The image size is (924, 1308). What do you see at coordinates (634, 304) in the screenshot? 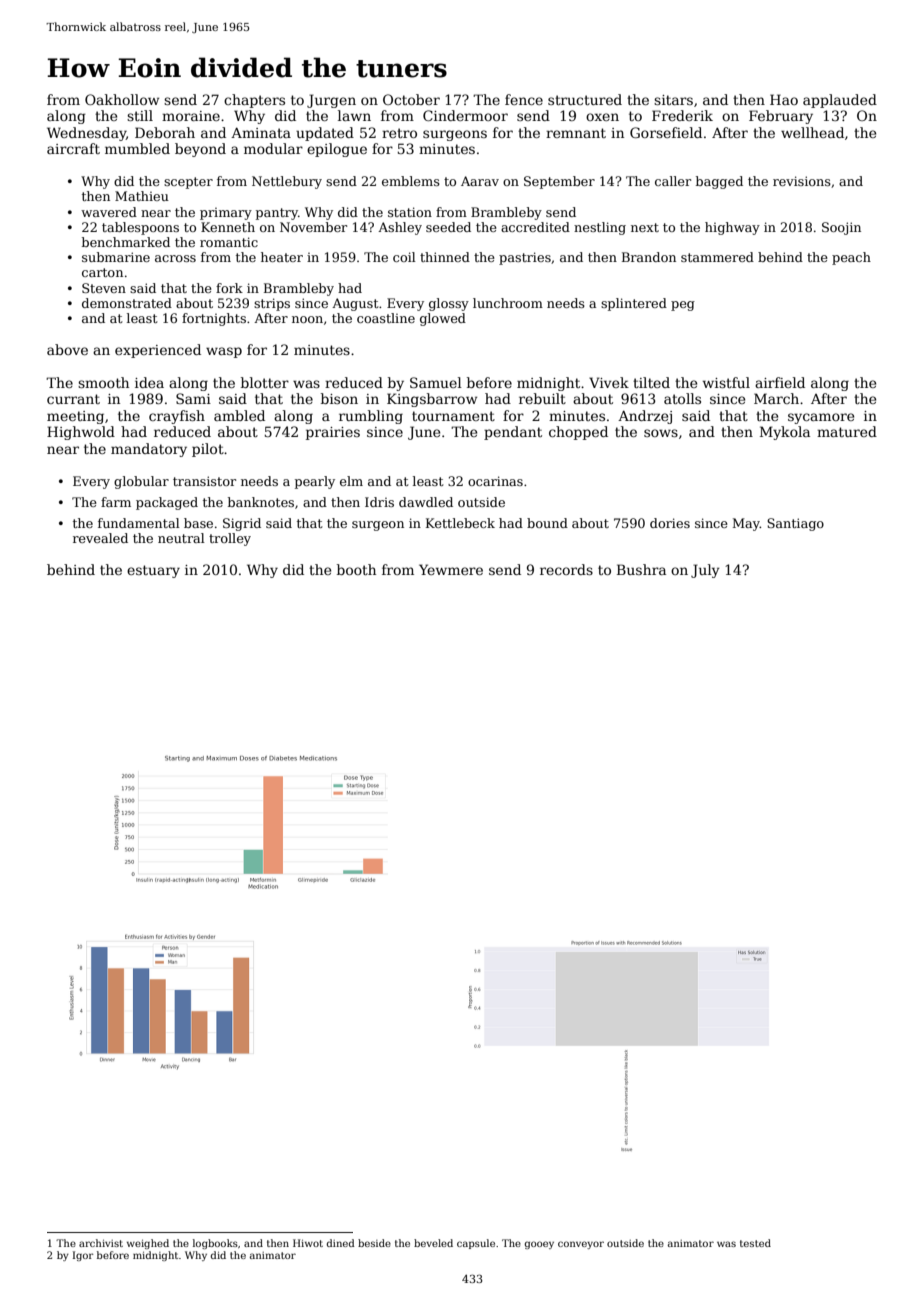
I see `splintered` at bounding box center [634, 304].
